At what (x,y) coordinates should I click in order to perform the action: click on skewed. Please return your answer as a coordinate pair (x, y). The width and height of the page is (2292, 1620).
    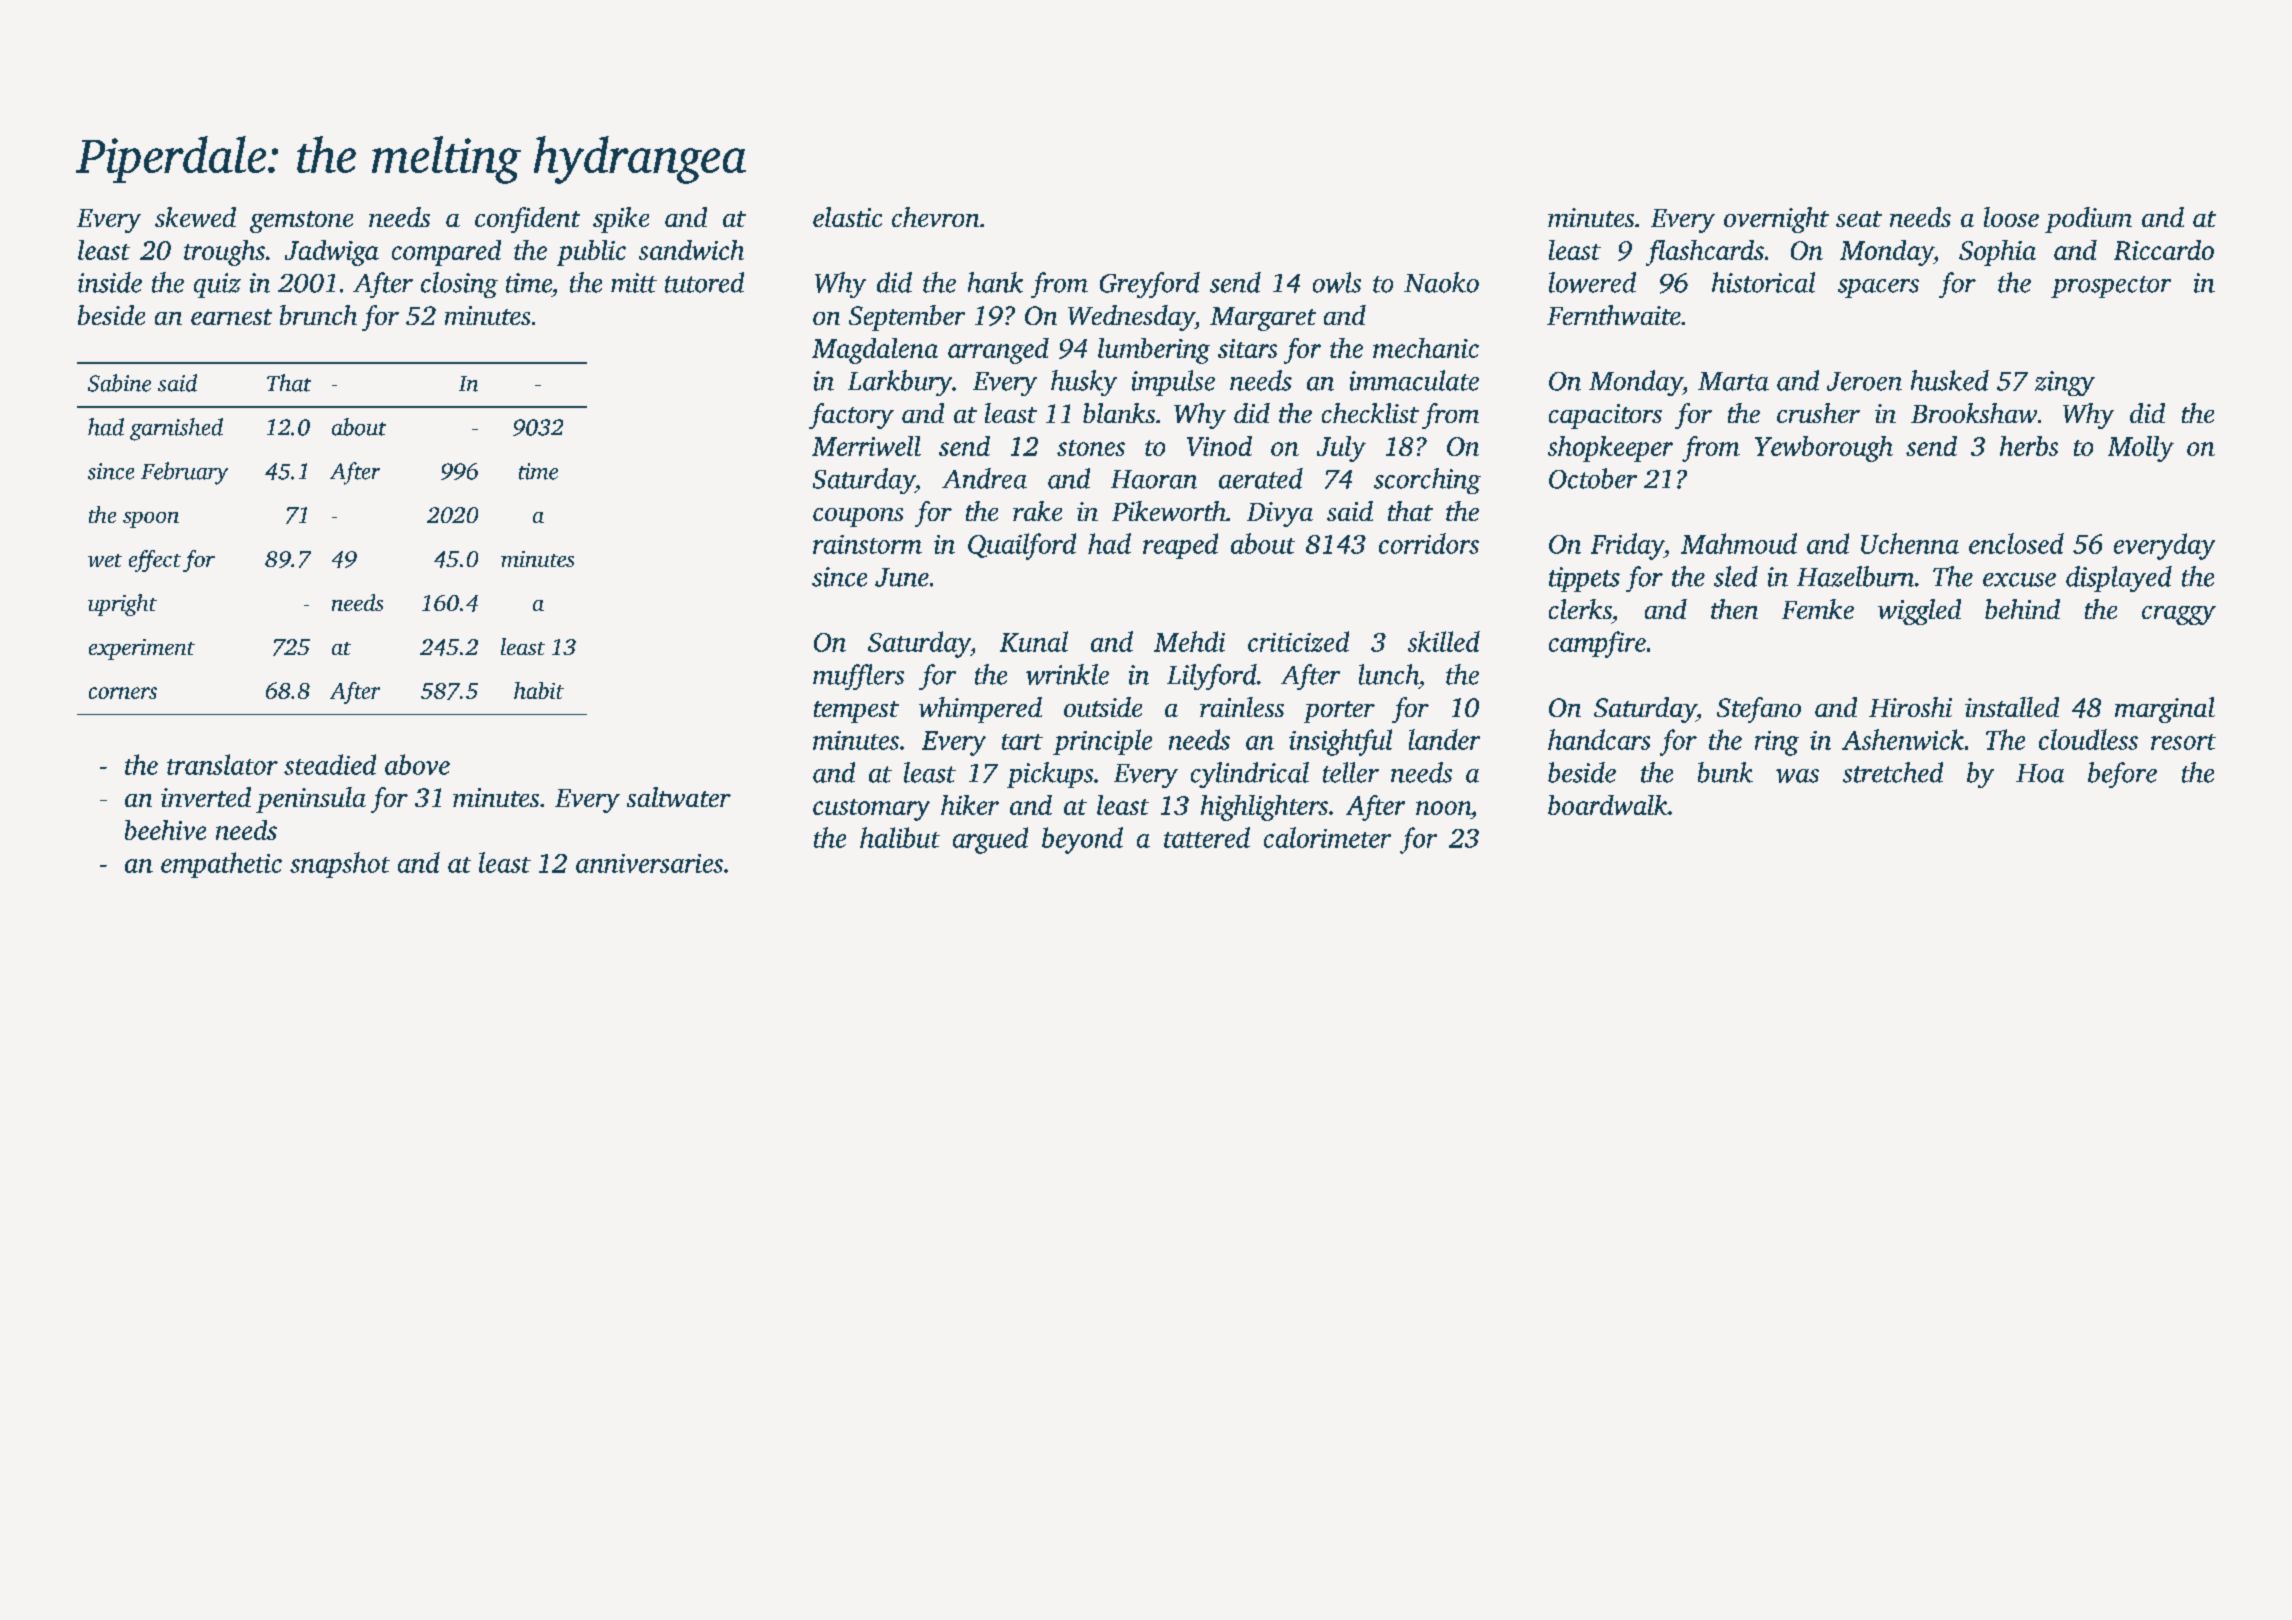
    Looking at the image, I should click on (195, 217).
